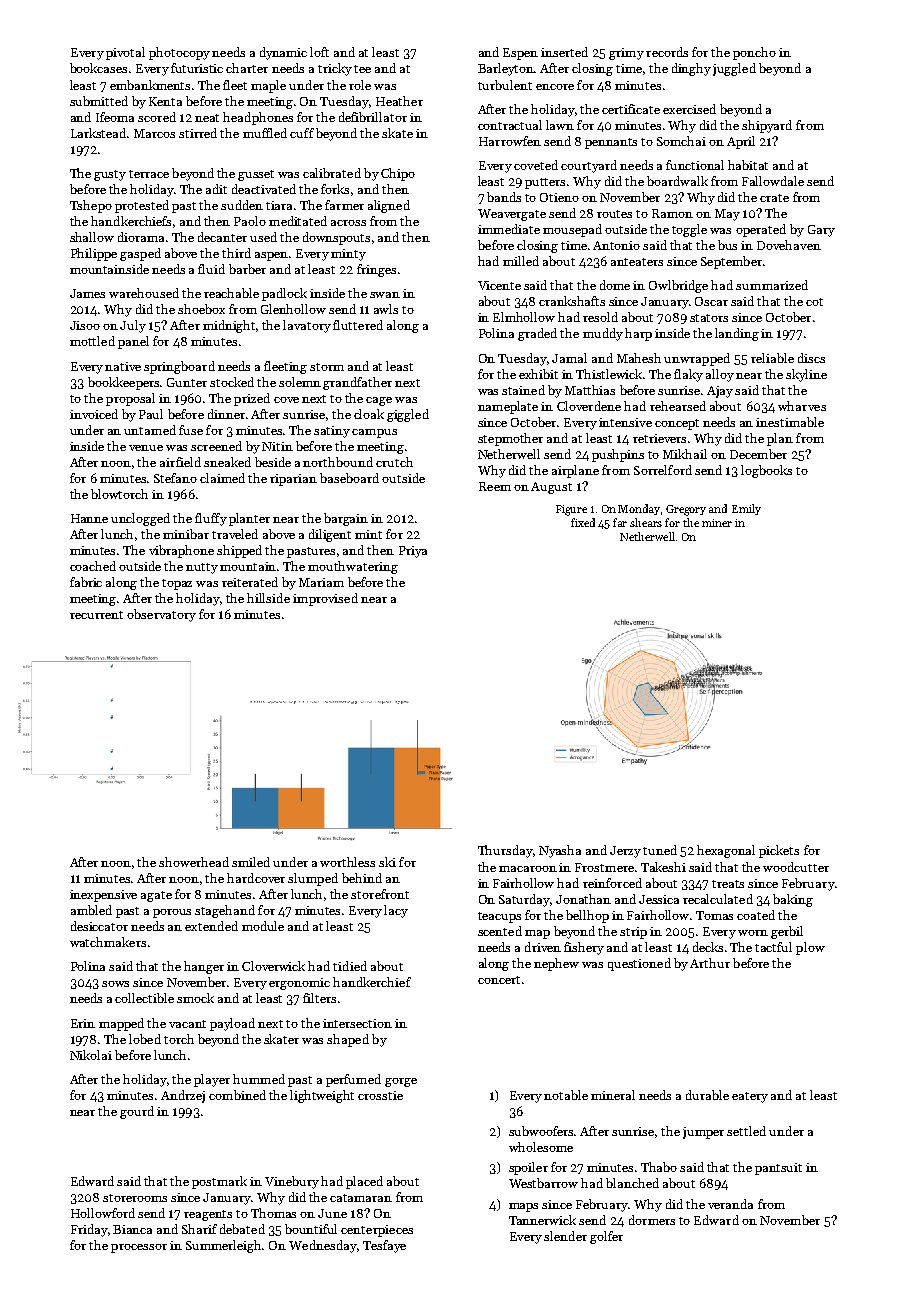 The image size is (908, 1316). Describe the element at coordinates (606, 1237) in the document. I see `golfer` at that location.
